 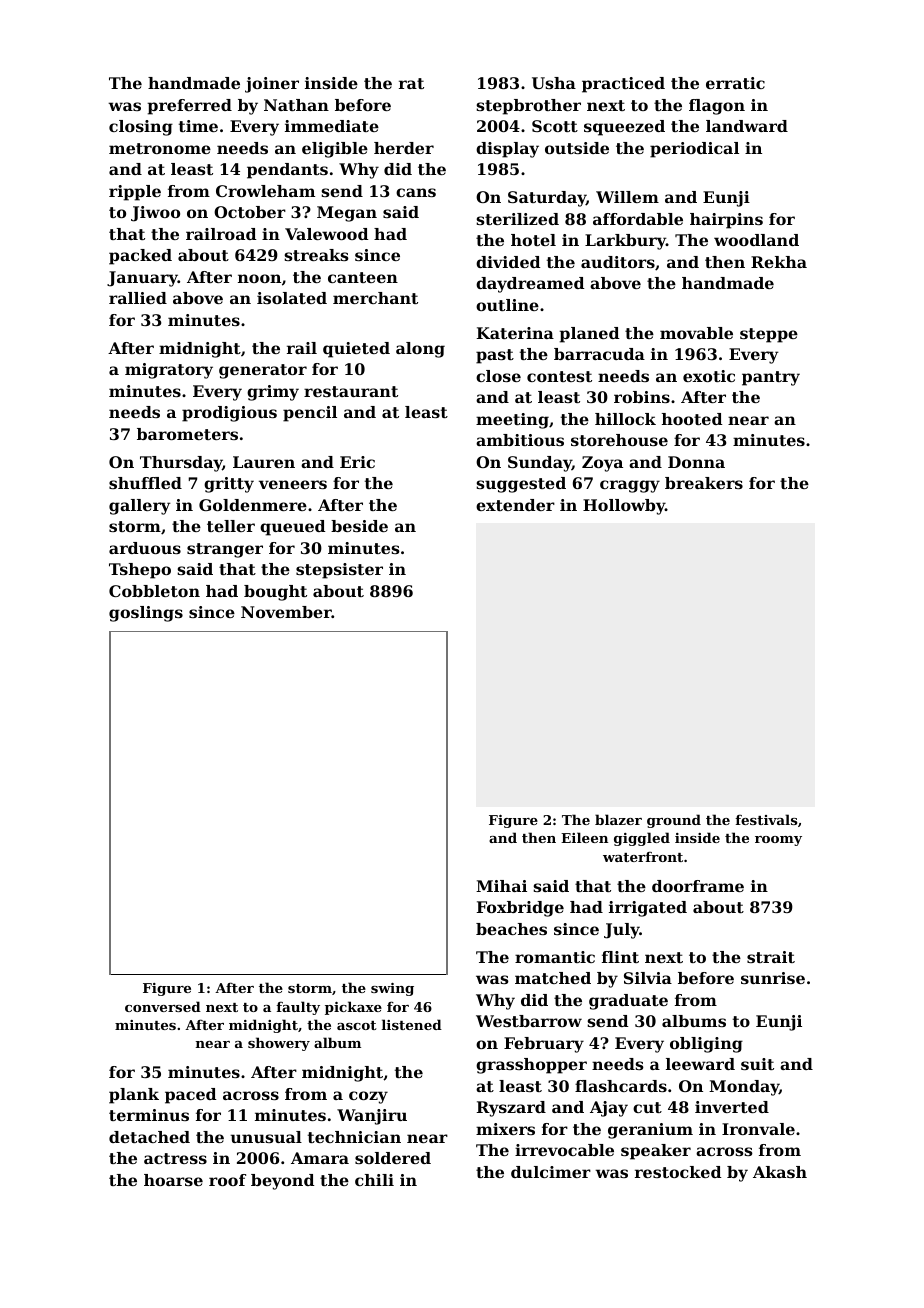 I want to click on Valewood, so click(x=326, y=234).
